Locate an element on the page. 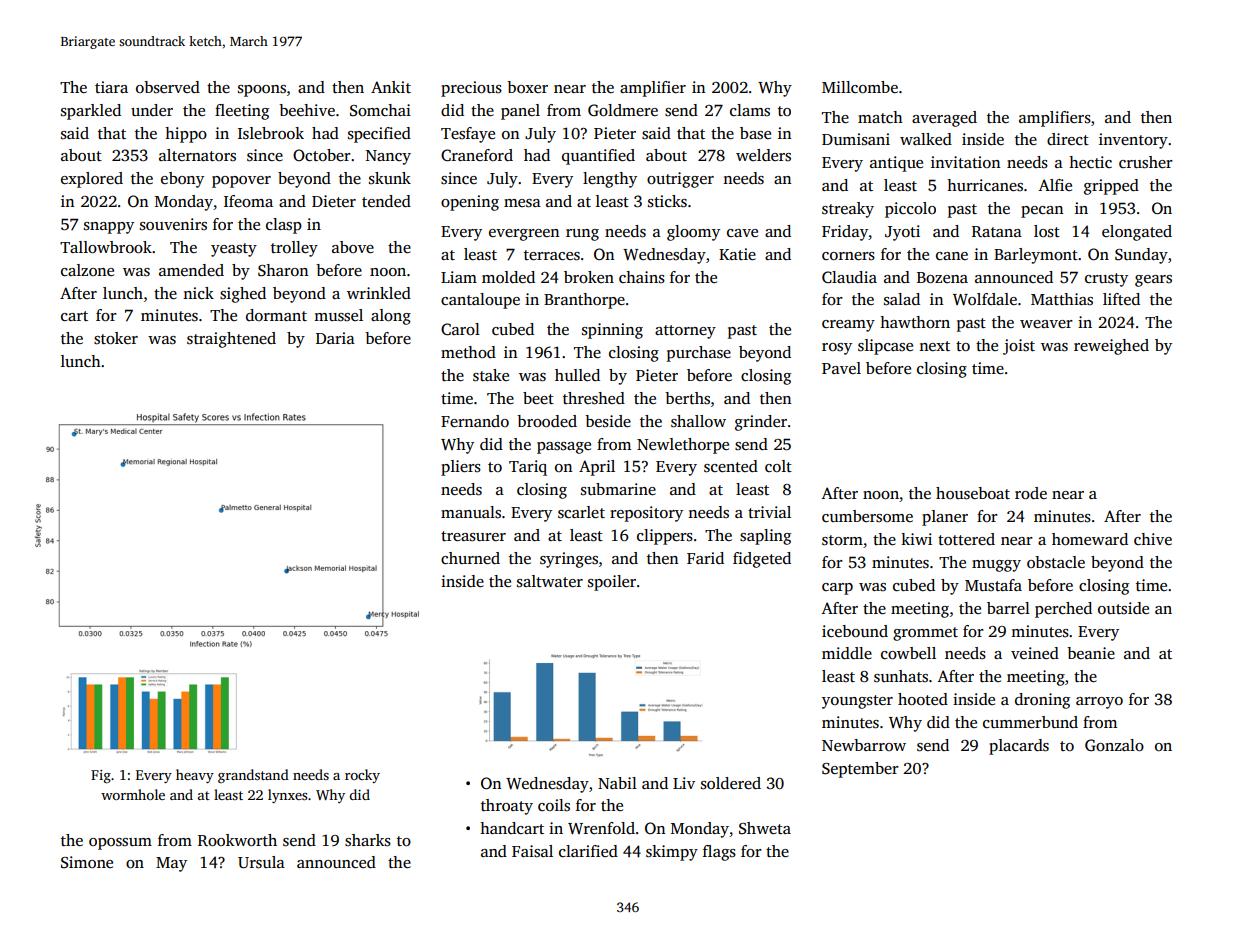 The height and width of the document is (952, 1233). spoiler is located at coordinates (612, 583).
